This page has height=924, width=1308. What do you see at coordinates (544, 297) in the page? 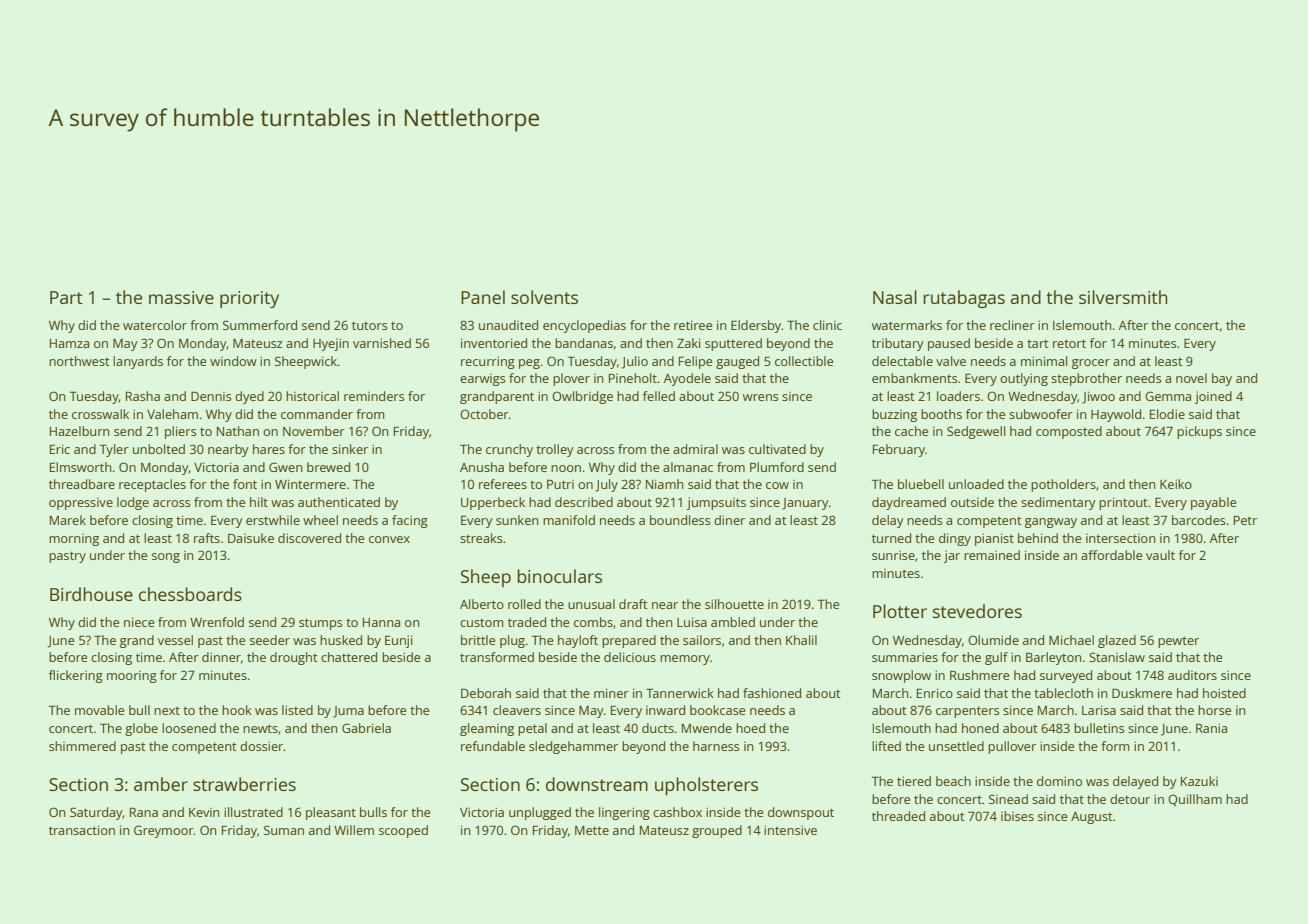
I see `solvents` at bounding box center [544, 297].
